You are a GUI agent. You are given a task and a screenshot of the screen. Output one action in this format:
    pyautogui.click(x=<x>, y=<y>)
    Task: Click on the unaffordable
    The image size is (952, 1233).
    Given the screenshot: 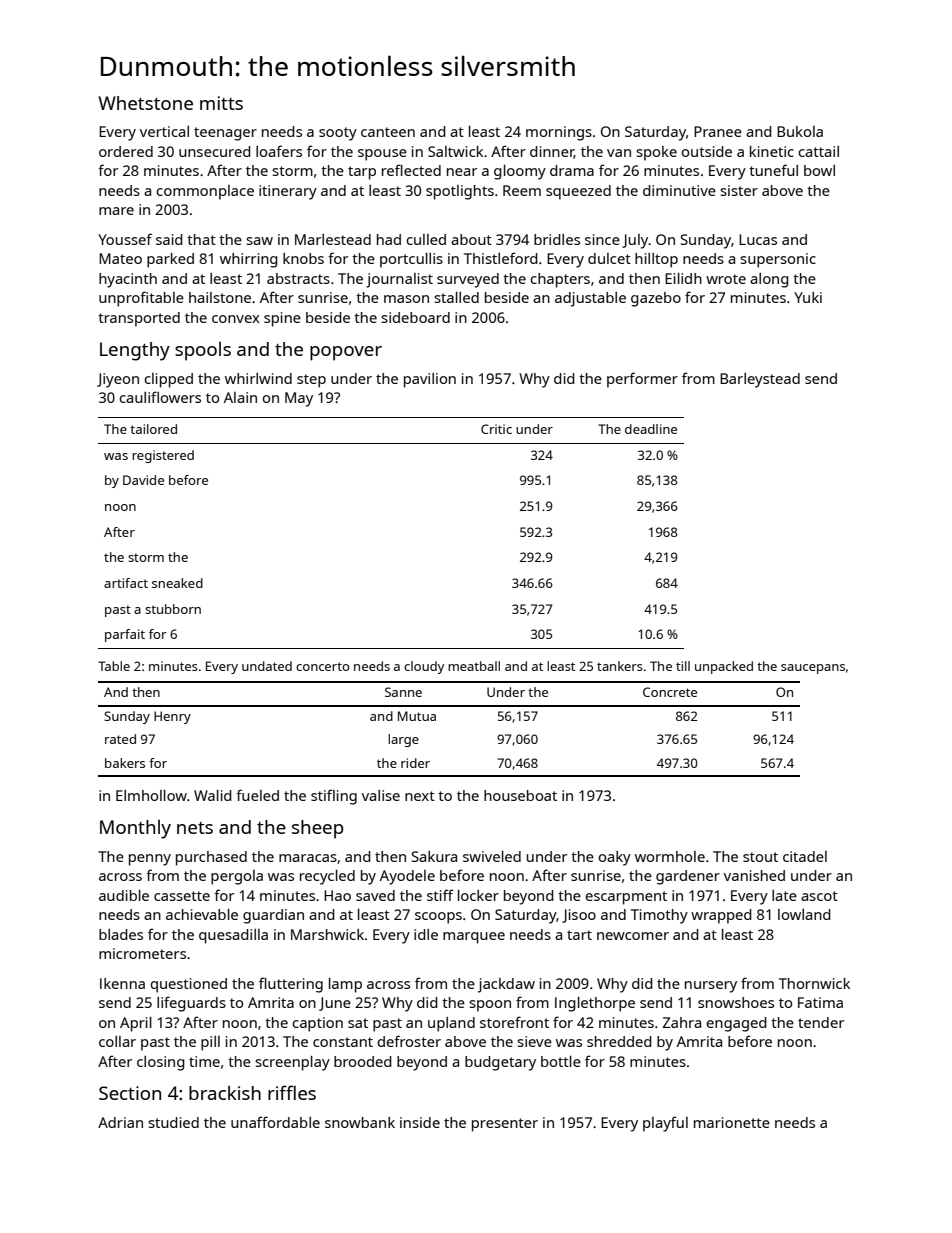 What is the action you would take?
    pyautogui.click(x=275, y=1122)
